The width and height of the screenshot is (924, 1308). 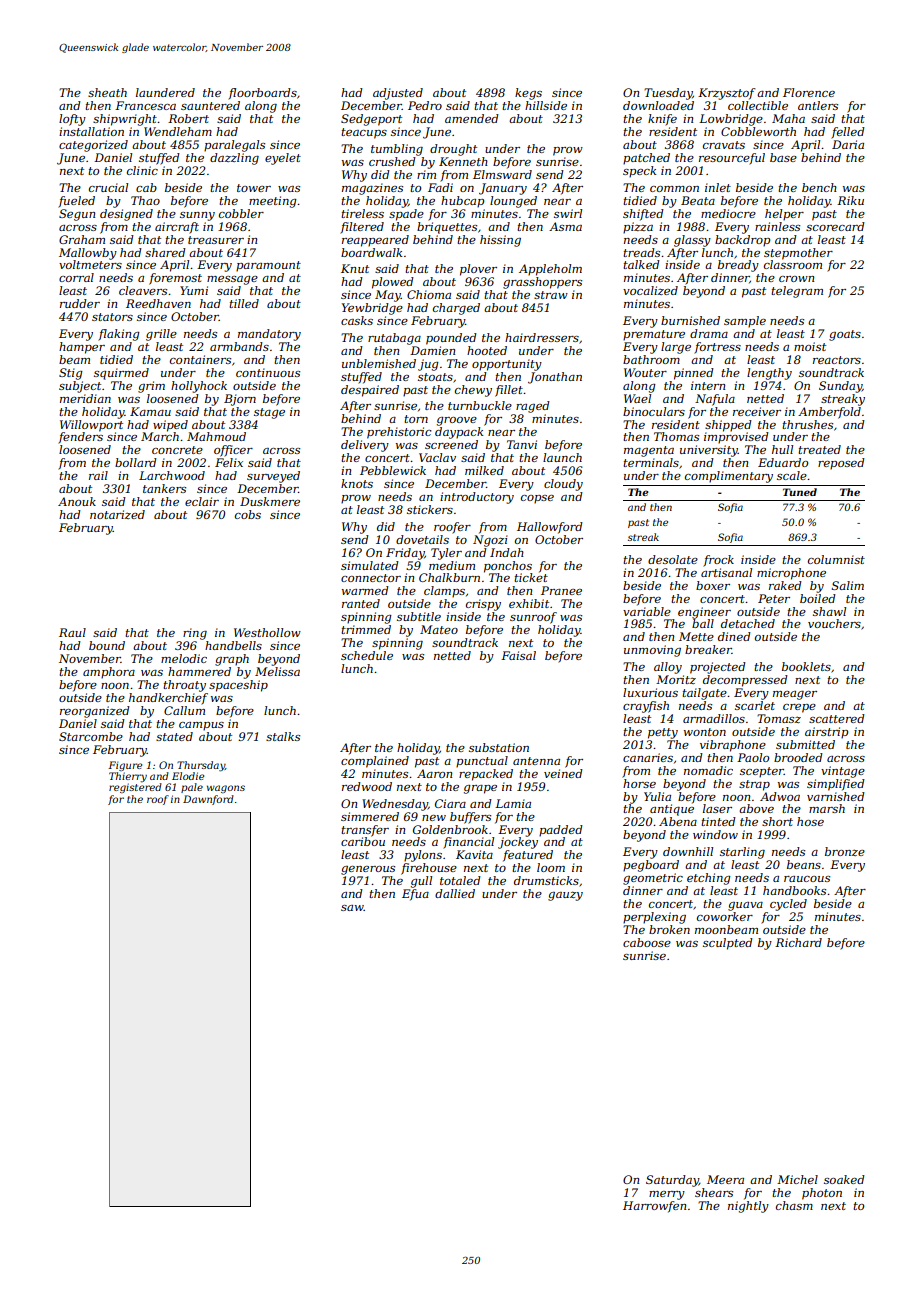 I want to click on adjusted, so click(x=398, y=94).
